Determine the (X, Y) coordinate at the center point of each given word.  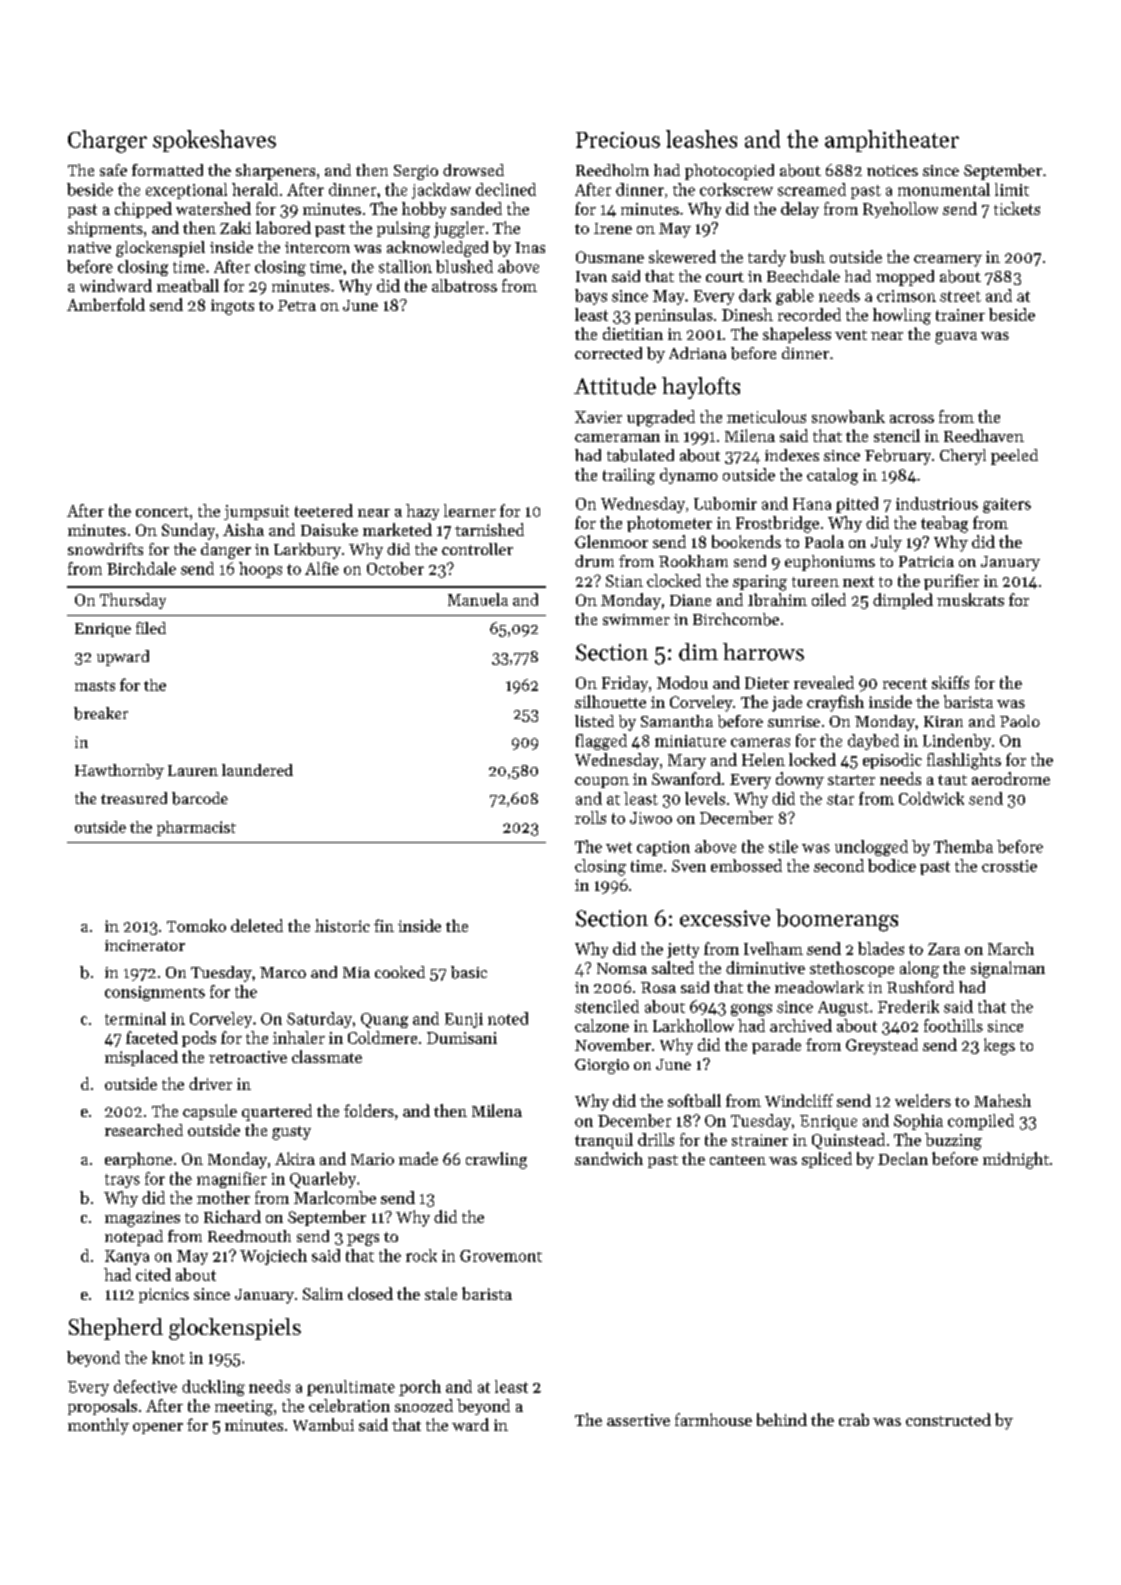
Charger (107, 141)
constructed (948, 1419)
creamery (948, 261)
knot (168, 1357)
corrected (608, 353)
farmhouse (713, 1419)
